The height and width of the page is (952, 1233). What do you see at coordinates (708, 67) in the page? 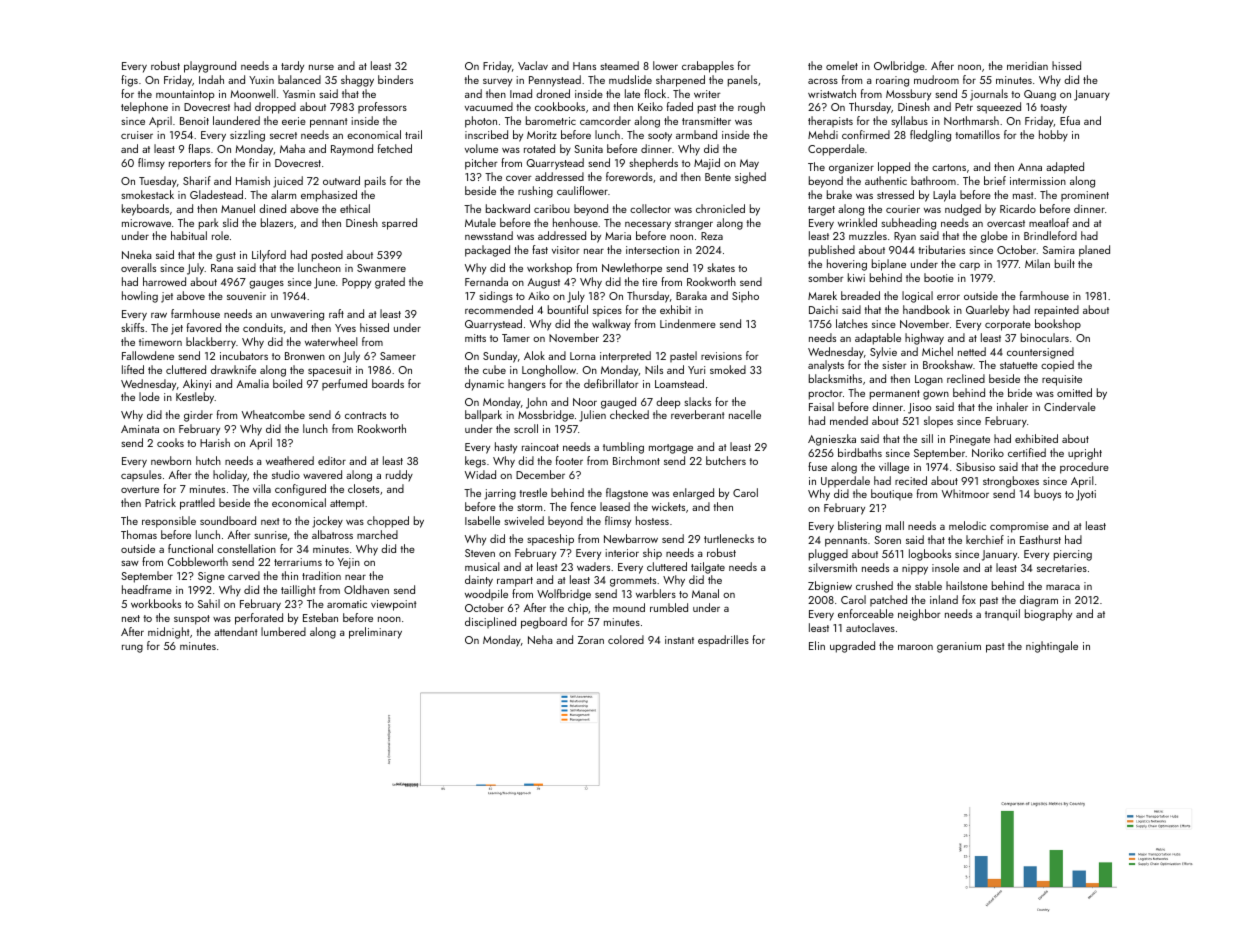
I see `crabapples` at bounding box center [708, 67].
